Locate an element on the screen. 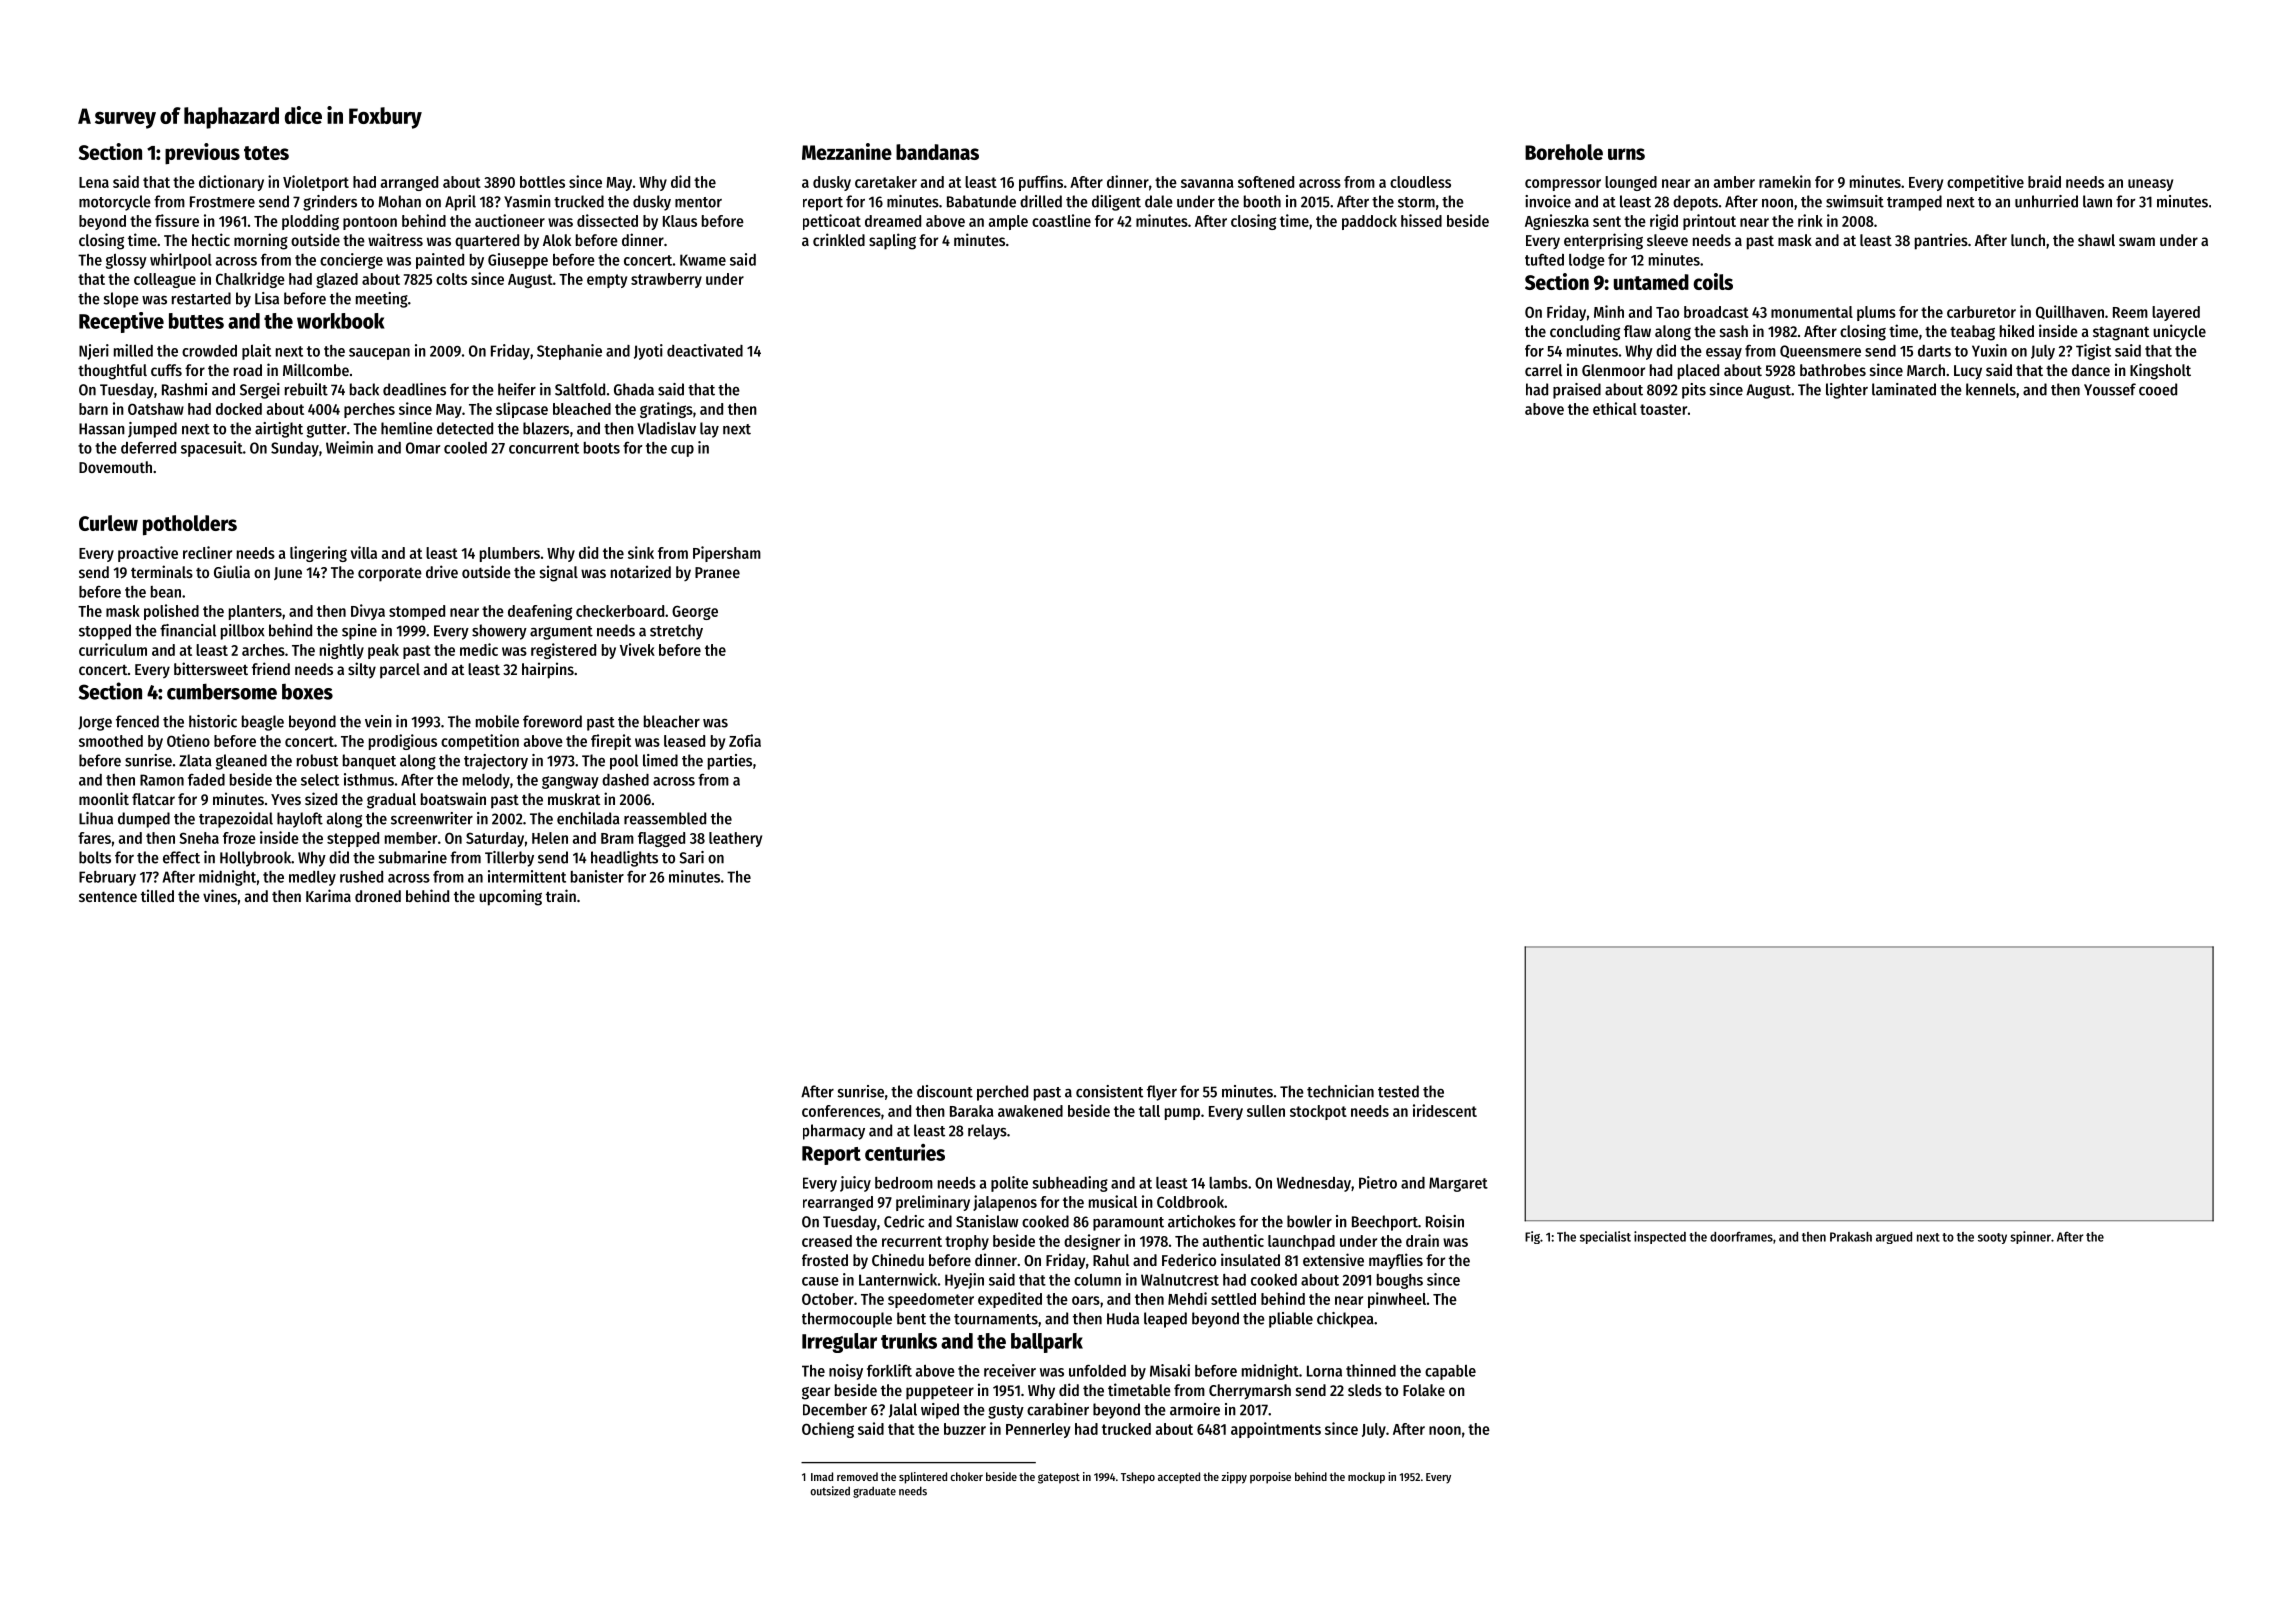 This screenshot has width=2292, height=1620. leathery is located at coordinates (735, 839).
